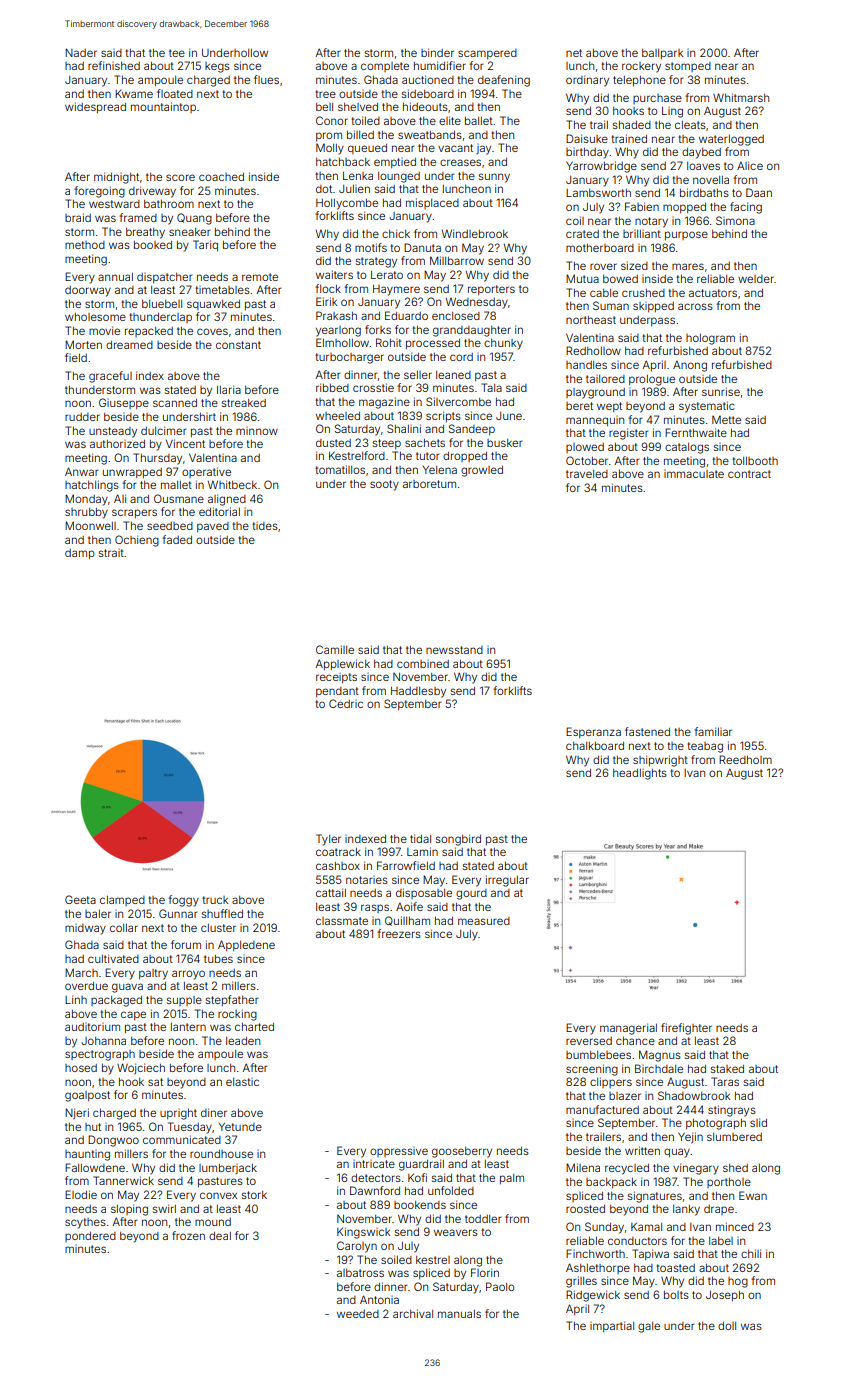  Describe the element at coordinates (595, 746) in the screenshot. I see `chalkboard` at that location.
